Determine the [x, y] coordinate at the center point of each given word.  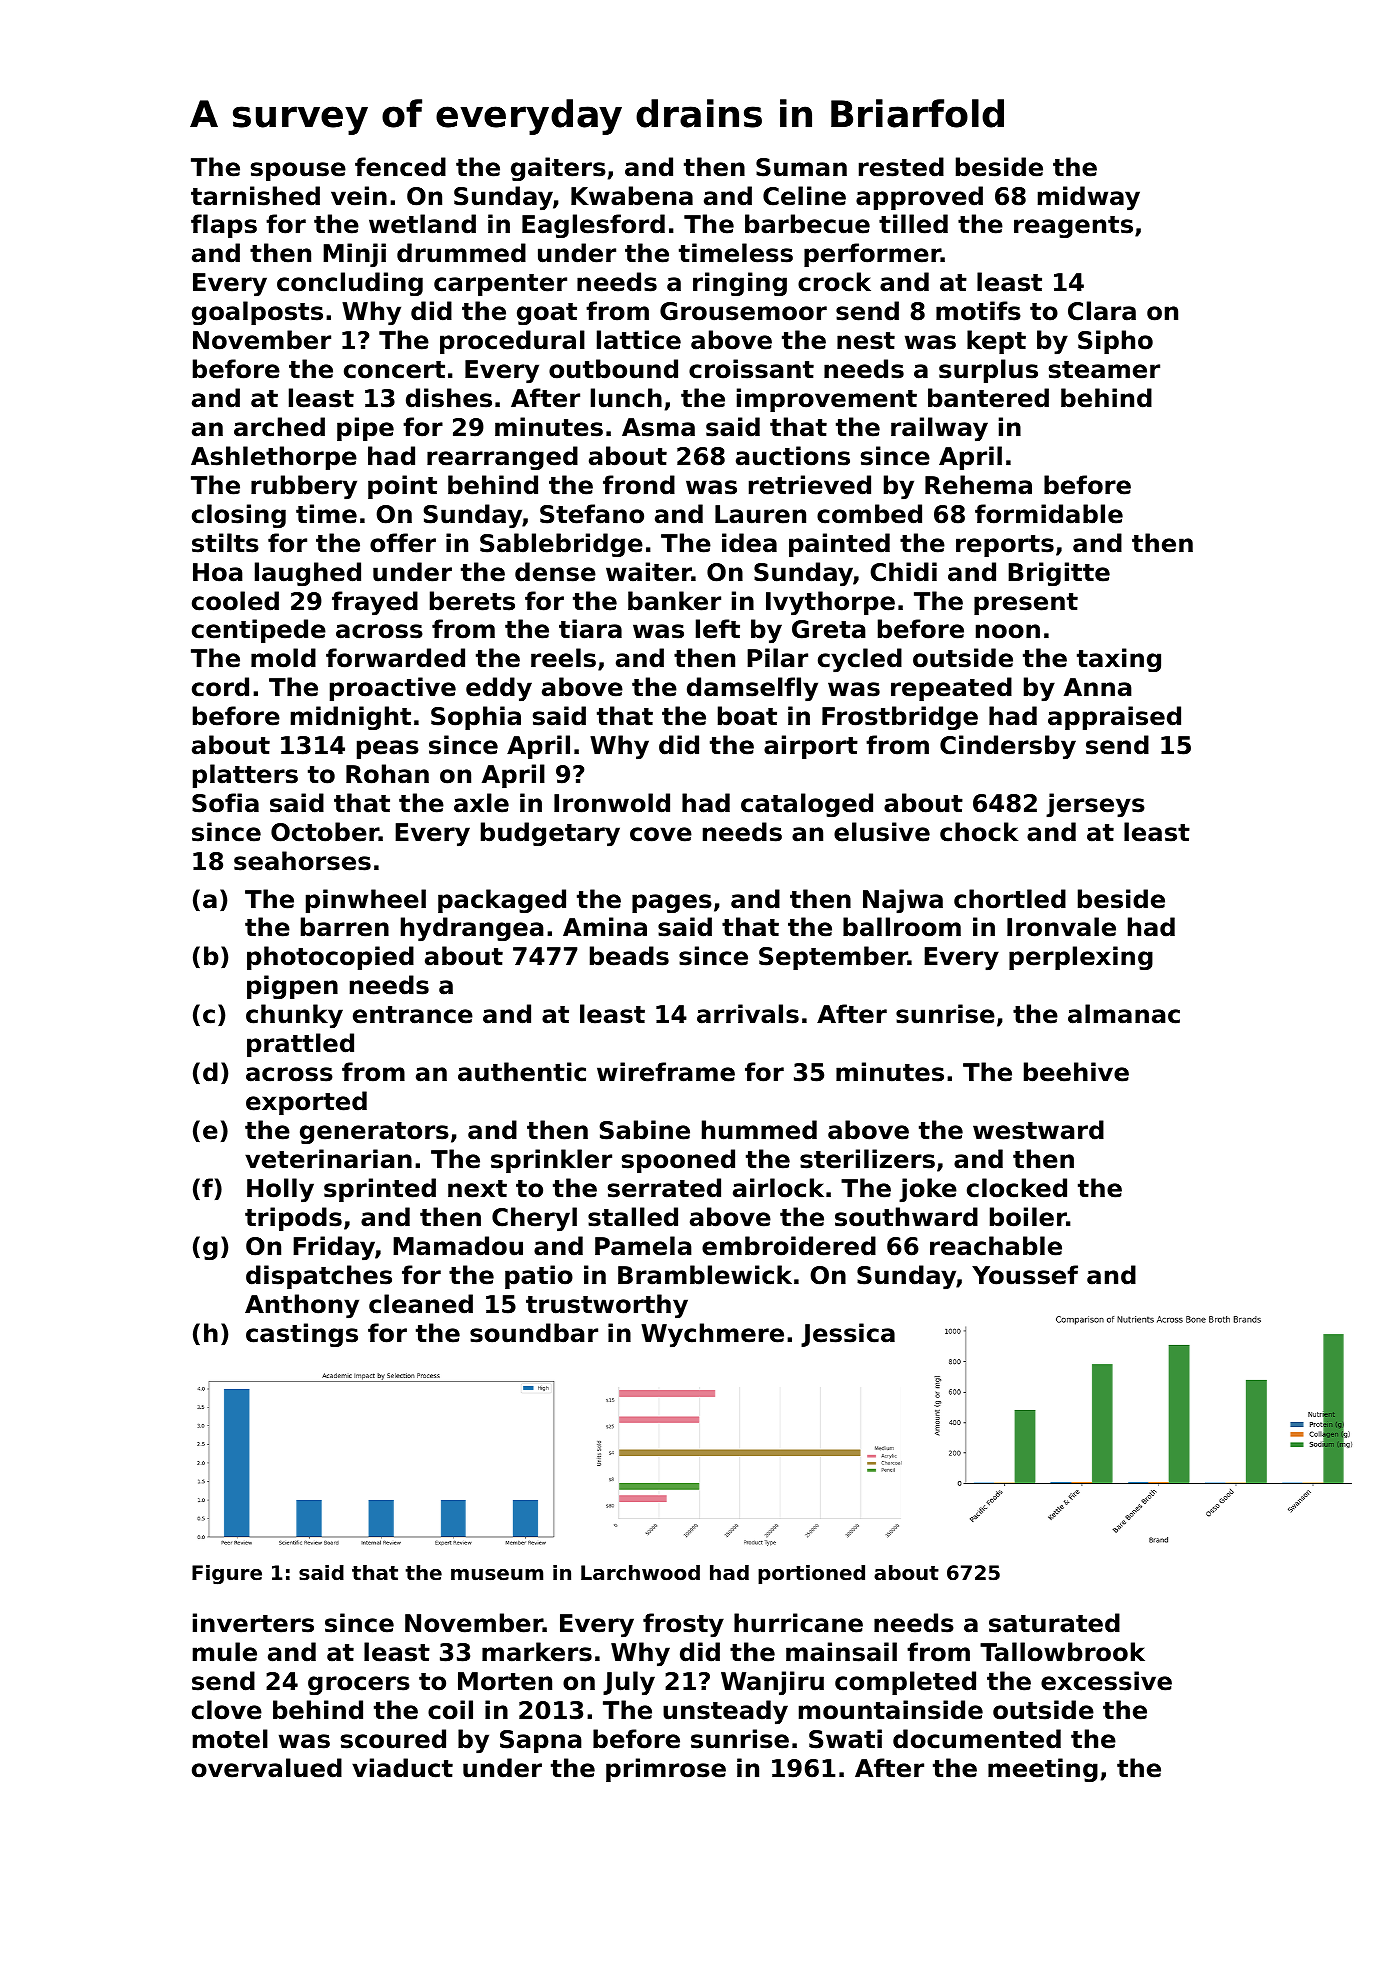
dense [555, 572]
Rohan [387, 774]
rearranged [502, 458]
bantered [988, 398]
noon [1008, 631]
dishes [449, 398]
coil [450, 1710]
